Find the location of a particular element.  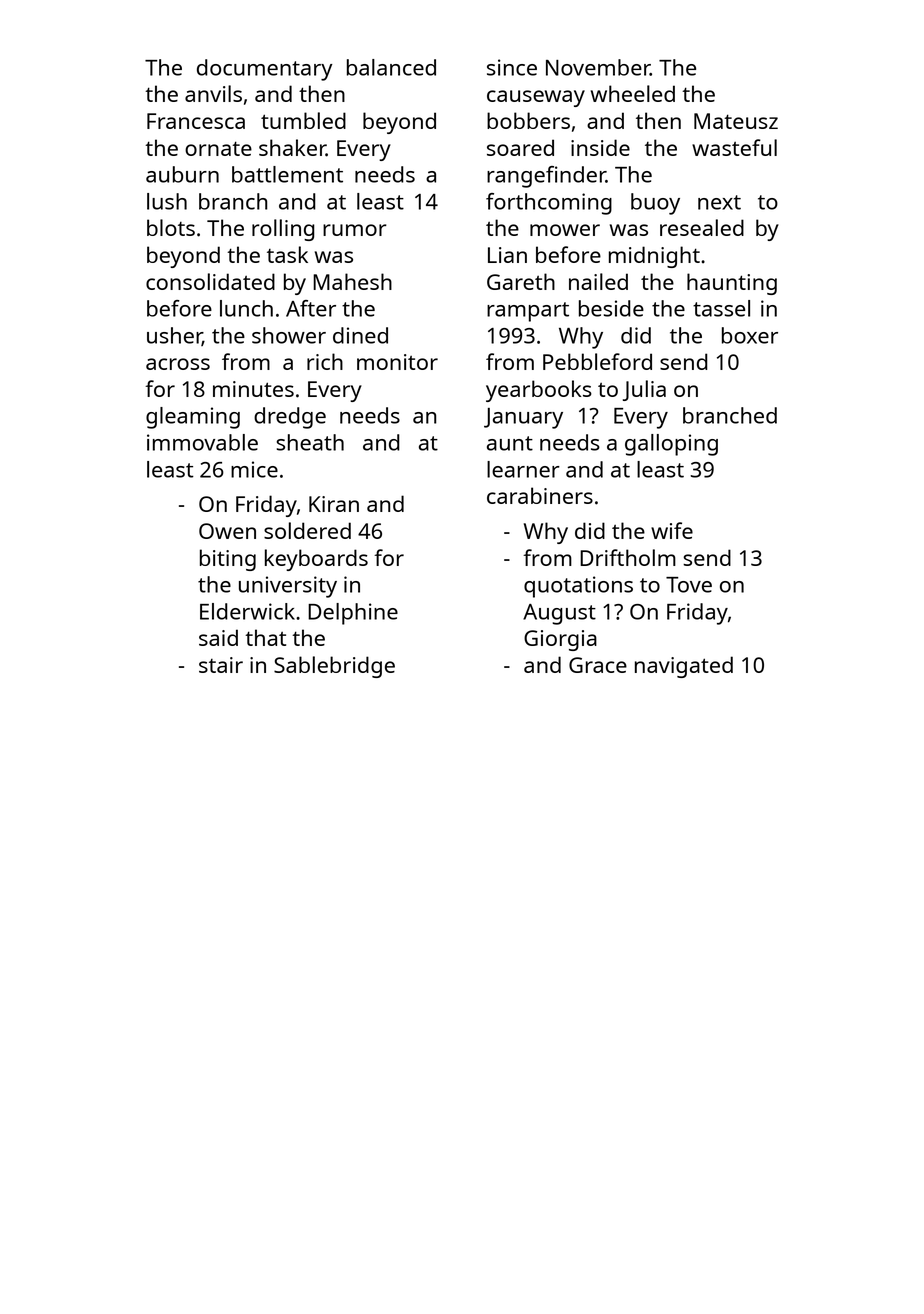

forthcoming is located at coordinates (549, 204).
